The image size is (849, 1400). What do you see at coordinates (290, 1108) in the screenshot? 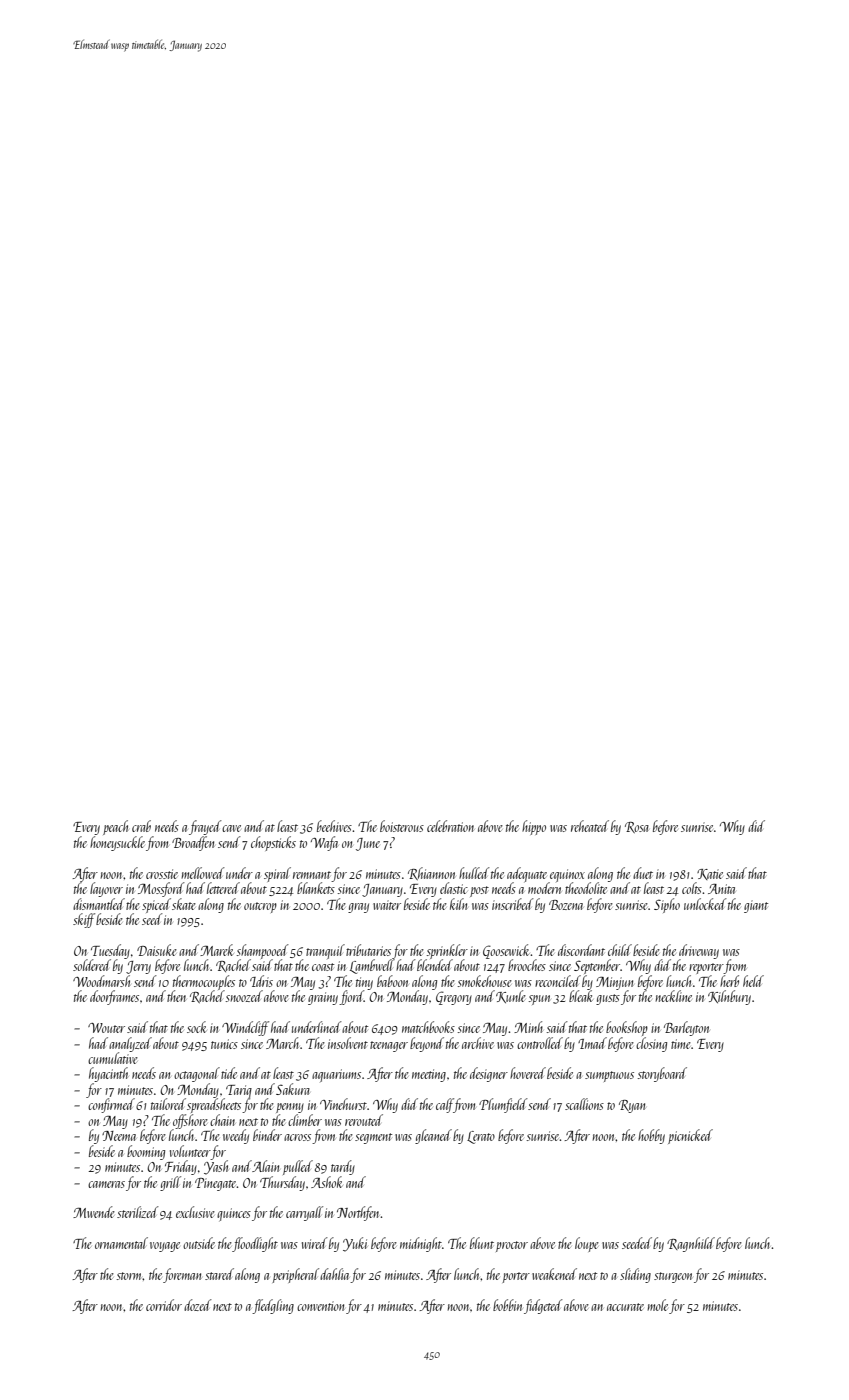
I see `penny` at bounding box center [290, 1108].
